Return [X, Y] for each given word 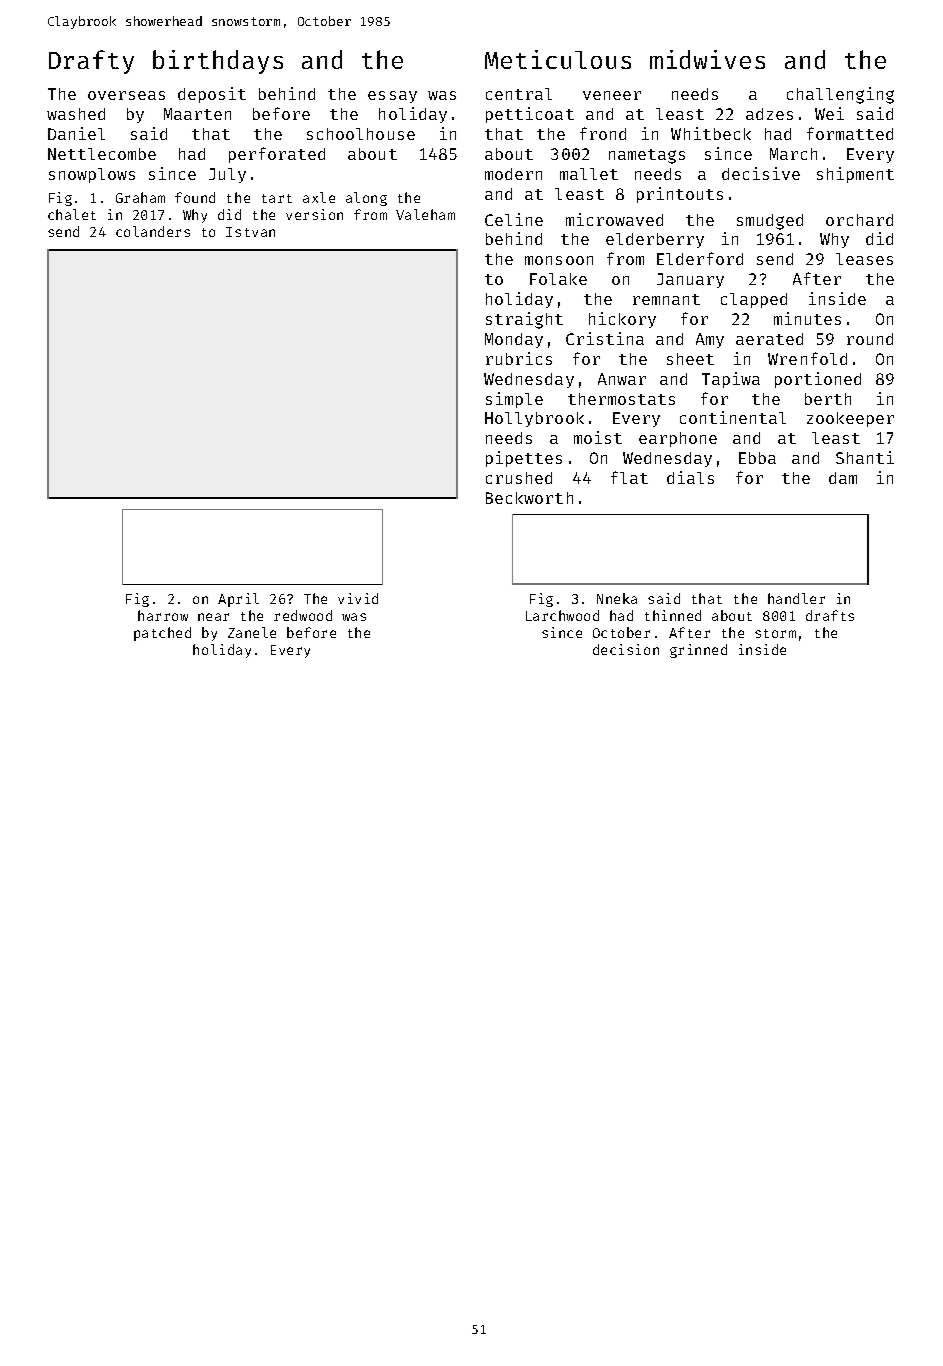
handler [796, 598]
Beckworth [529, 498]
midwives [707, 59]
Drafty [91, 62]
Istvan [250, 232]
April [238, 600]
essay [392, 97]
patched [162, 634]
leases [864, 259]
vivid [358, 598]
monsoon [559, 260]
